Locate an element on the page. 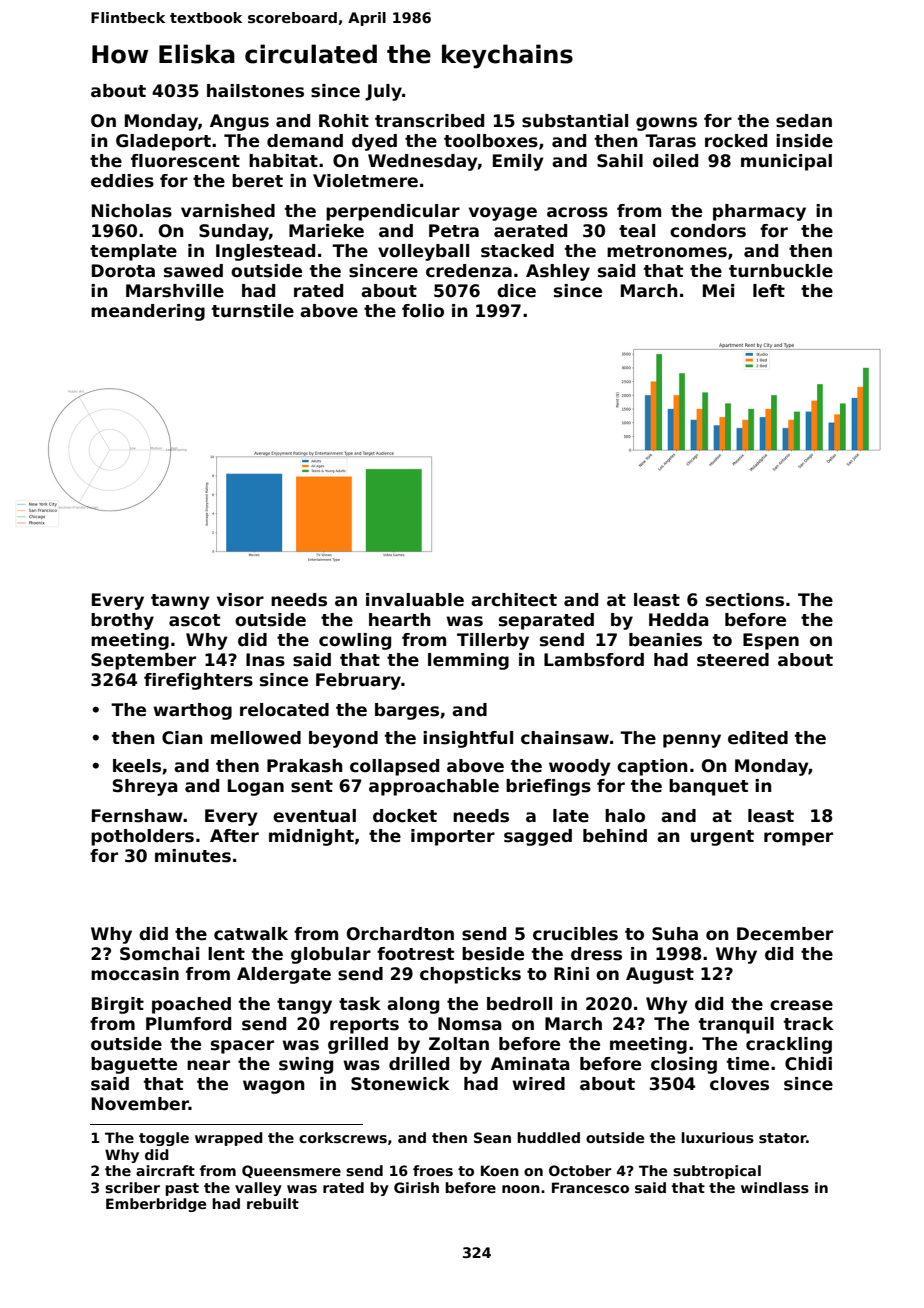  Dorota is located at coordinates (123, 271).
